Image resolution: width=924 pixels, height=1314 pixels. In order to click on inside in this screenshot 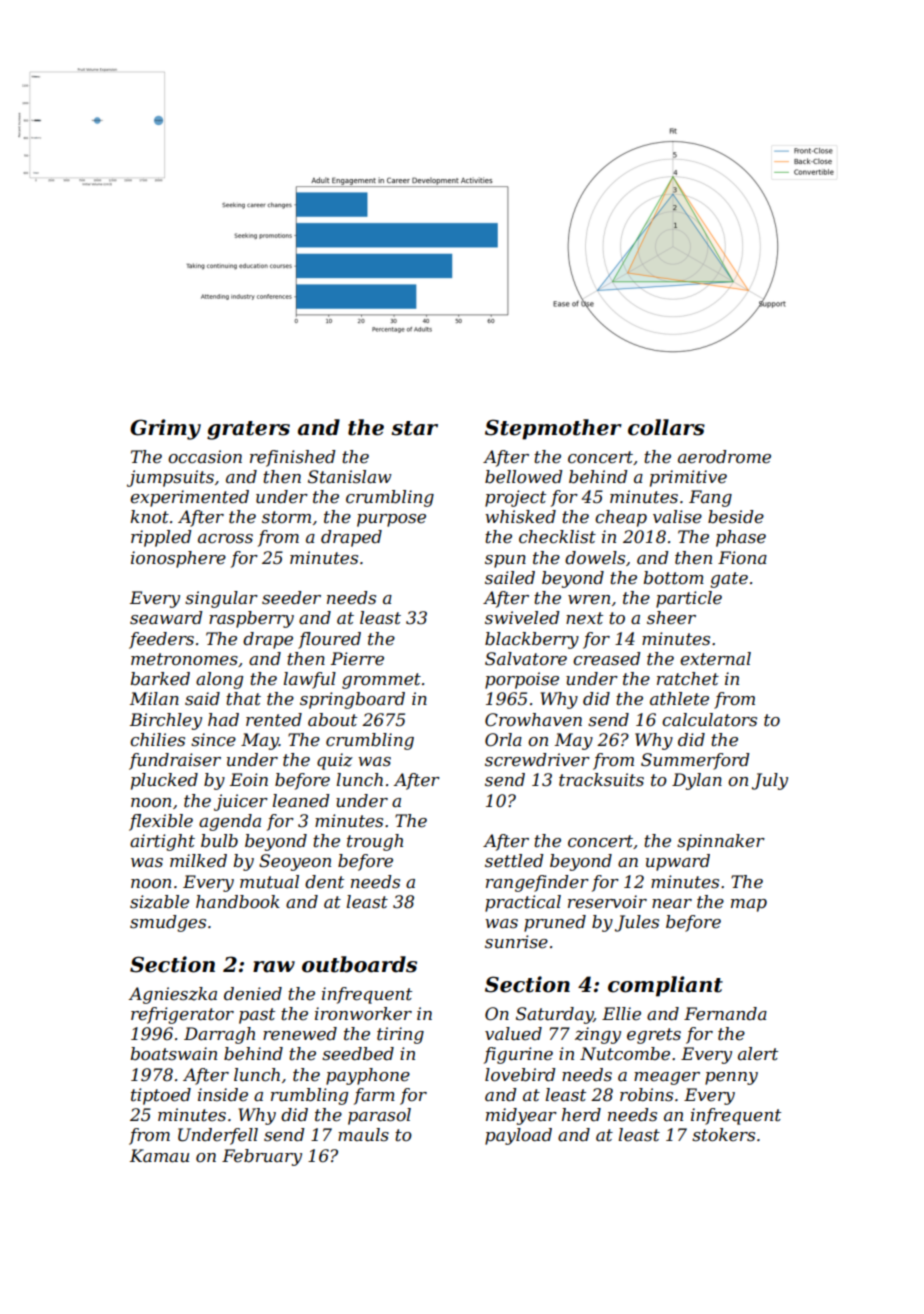, I will do `click(223, 1094)`.
